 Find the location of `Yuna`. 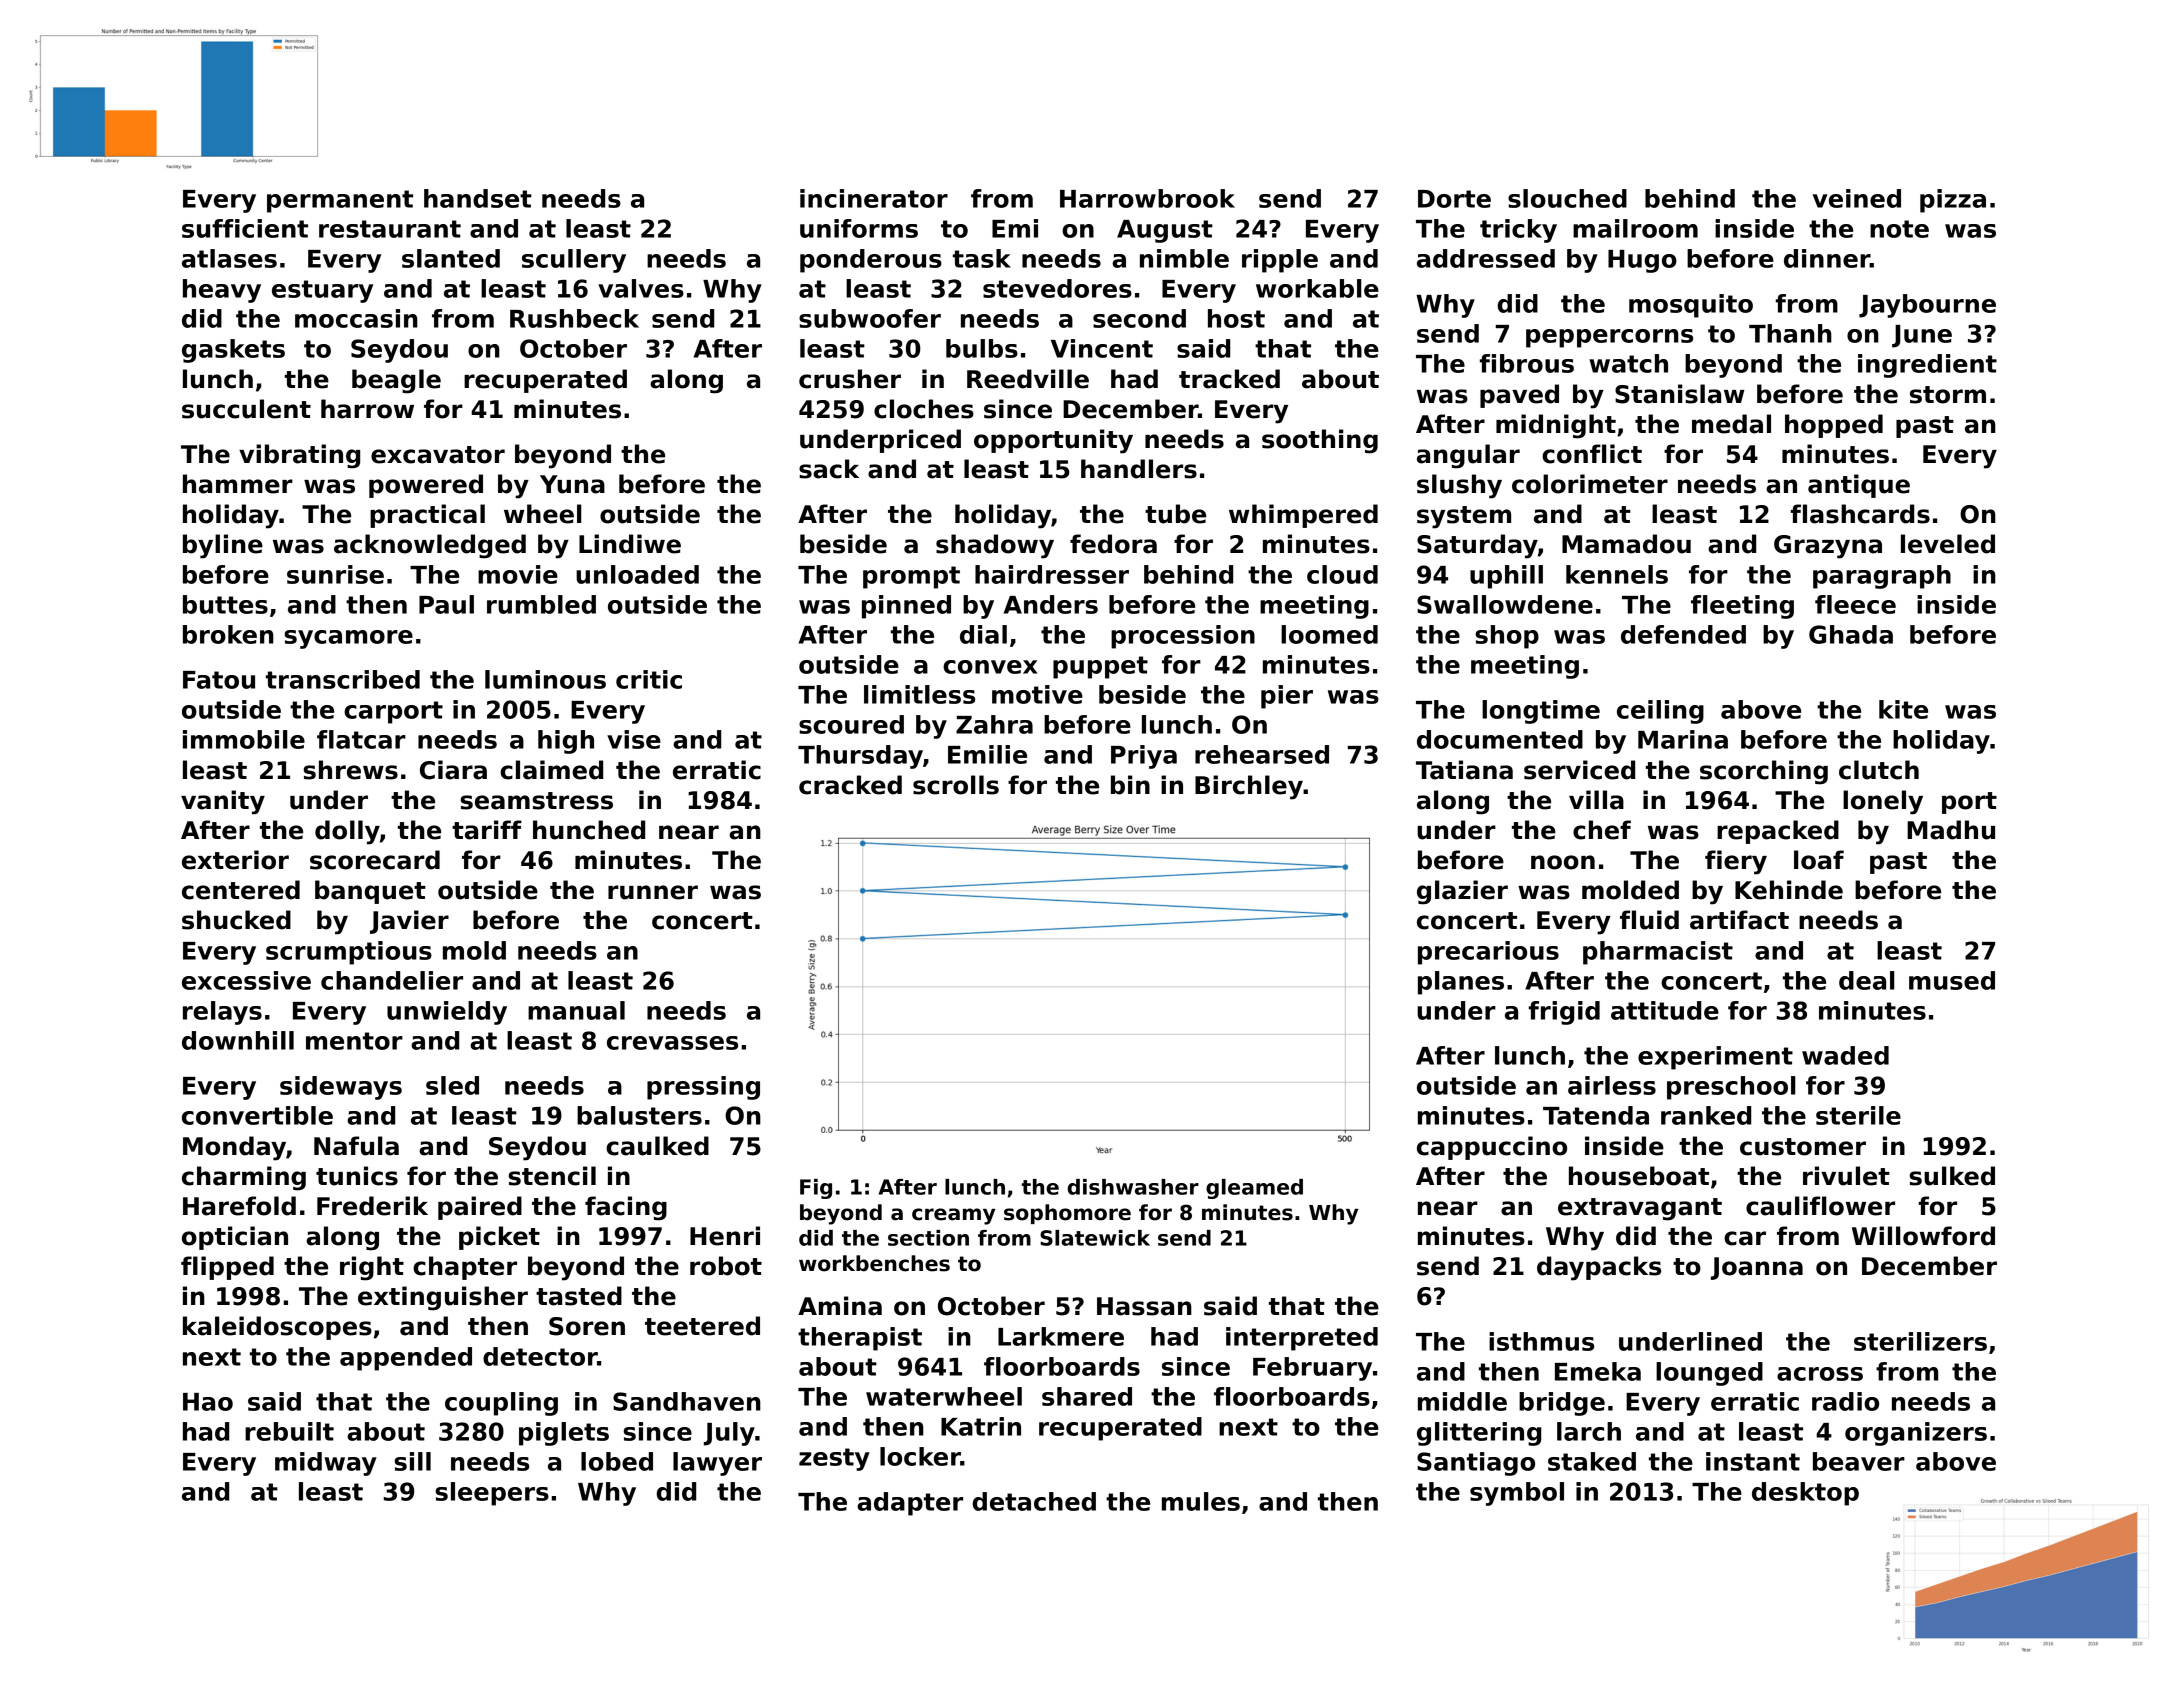

Yuna is located at coordinates (572, 484).
